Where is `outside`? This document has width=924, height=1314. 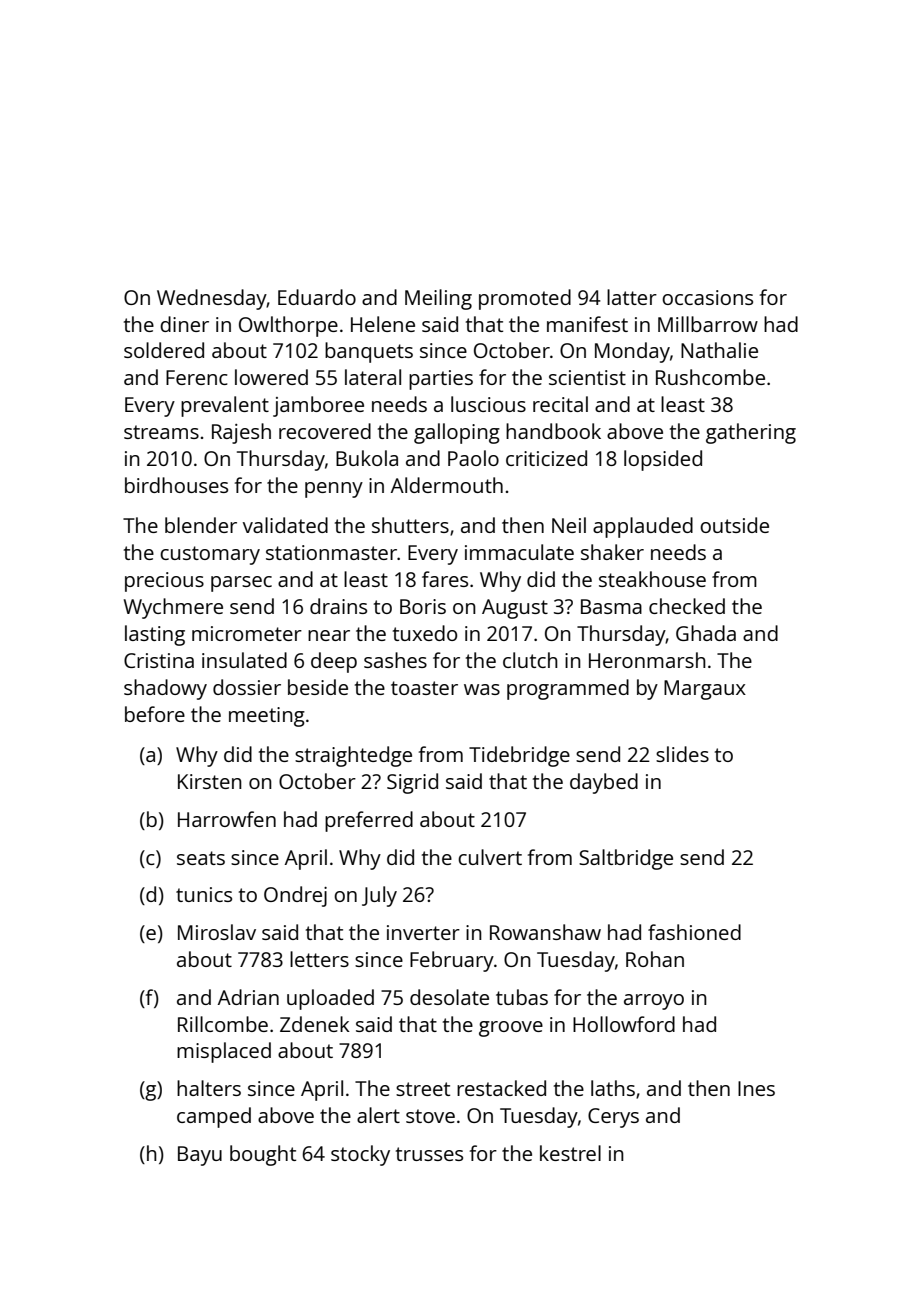
outside is located at coordinates (734, 525).
